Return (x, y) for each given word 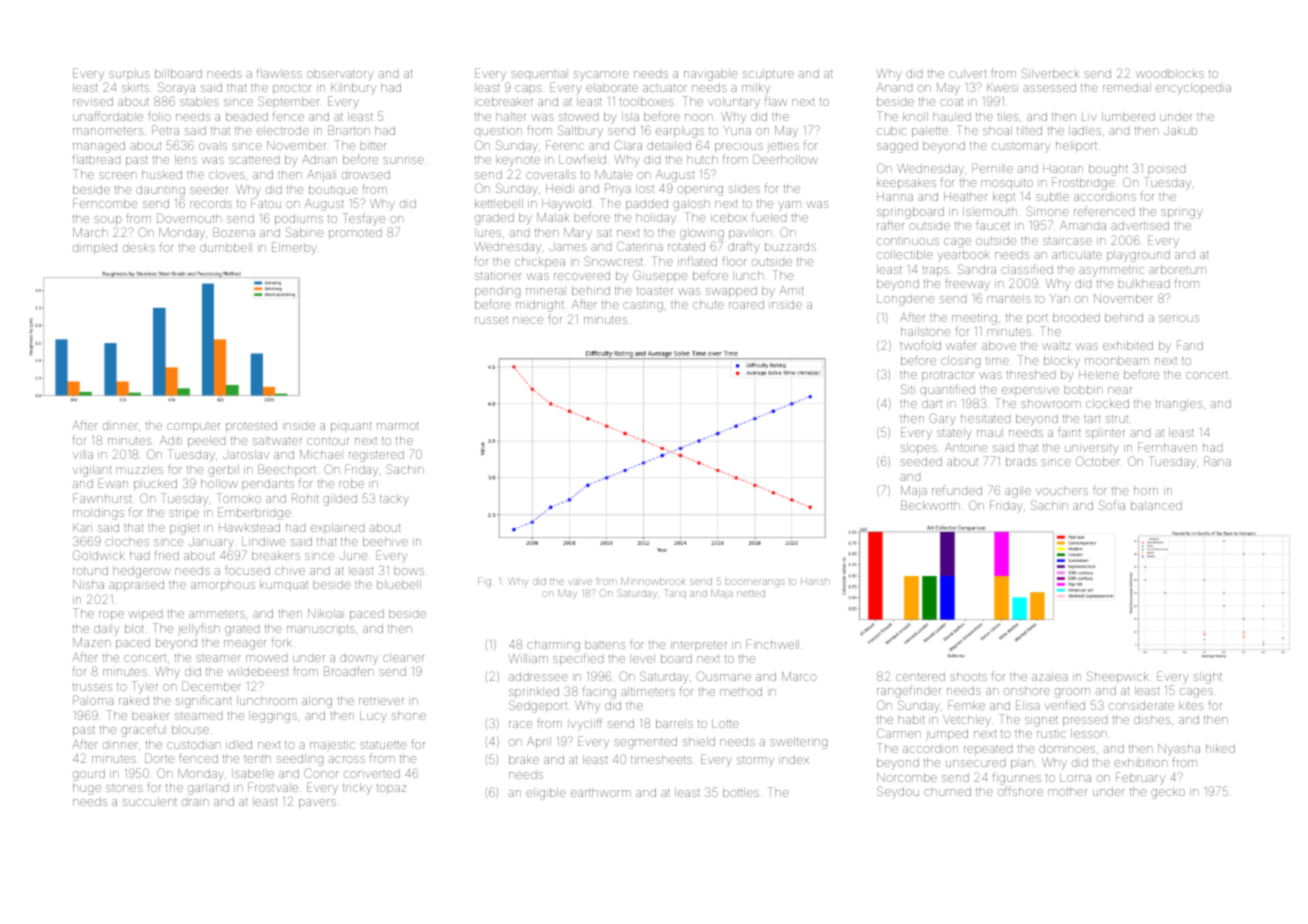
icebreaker (504, 101)
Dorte (159, 758)
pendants (268, 484)
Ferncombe (105, 203)
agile (1018, 492)
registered (376, 456)
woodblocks (1170, 73)
